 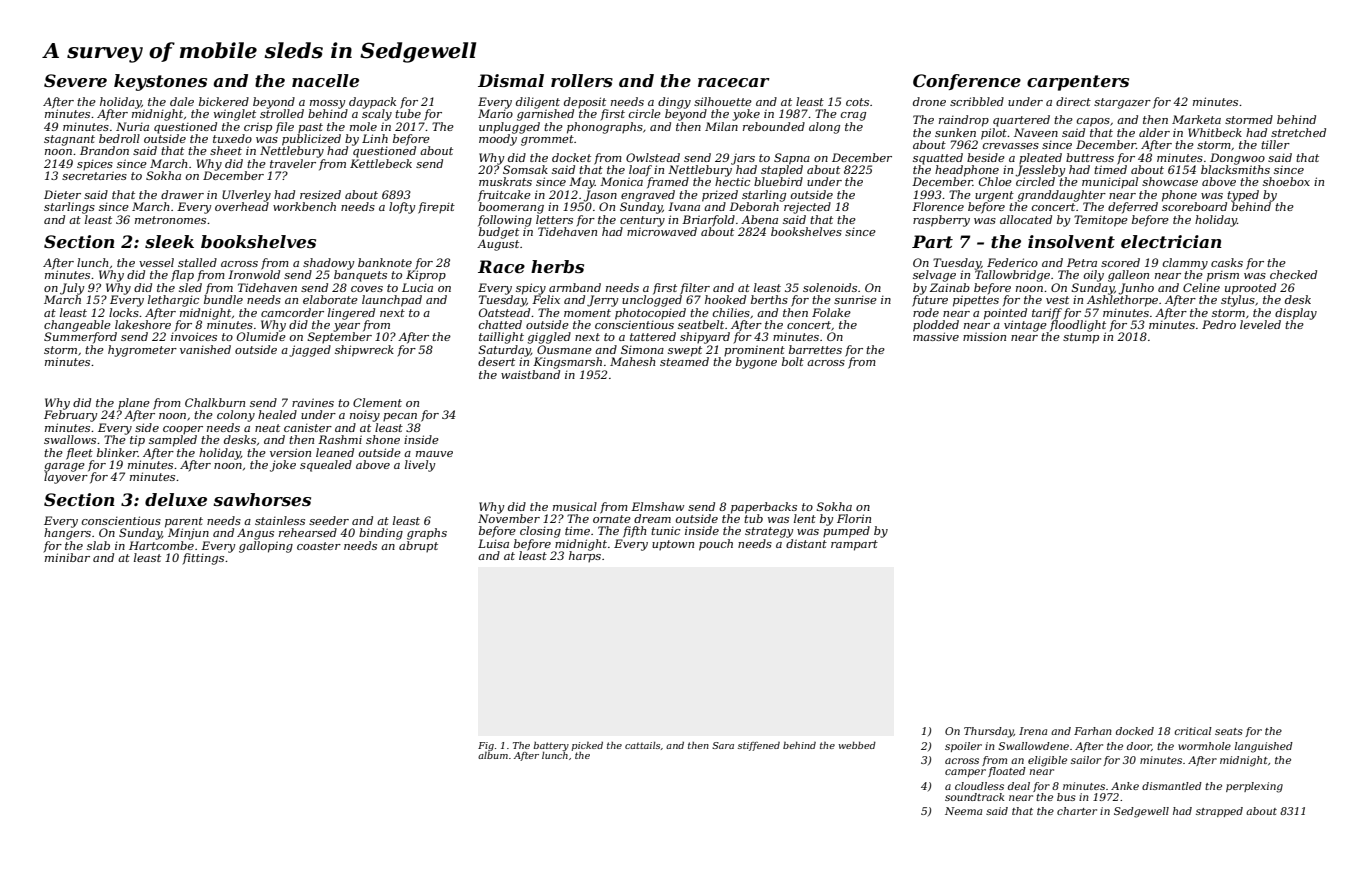 I want to click on noisy, so click(x=365, y=416).
